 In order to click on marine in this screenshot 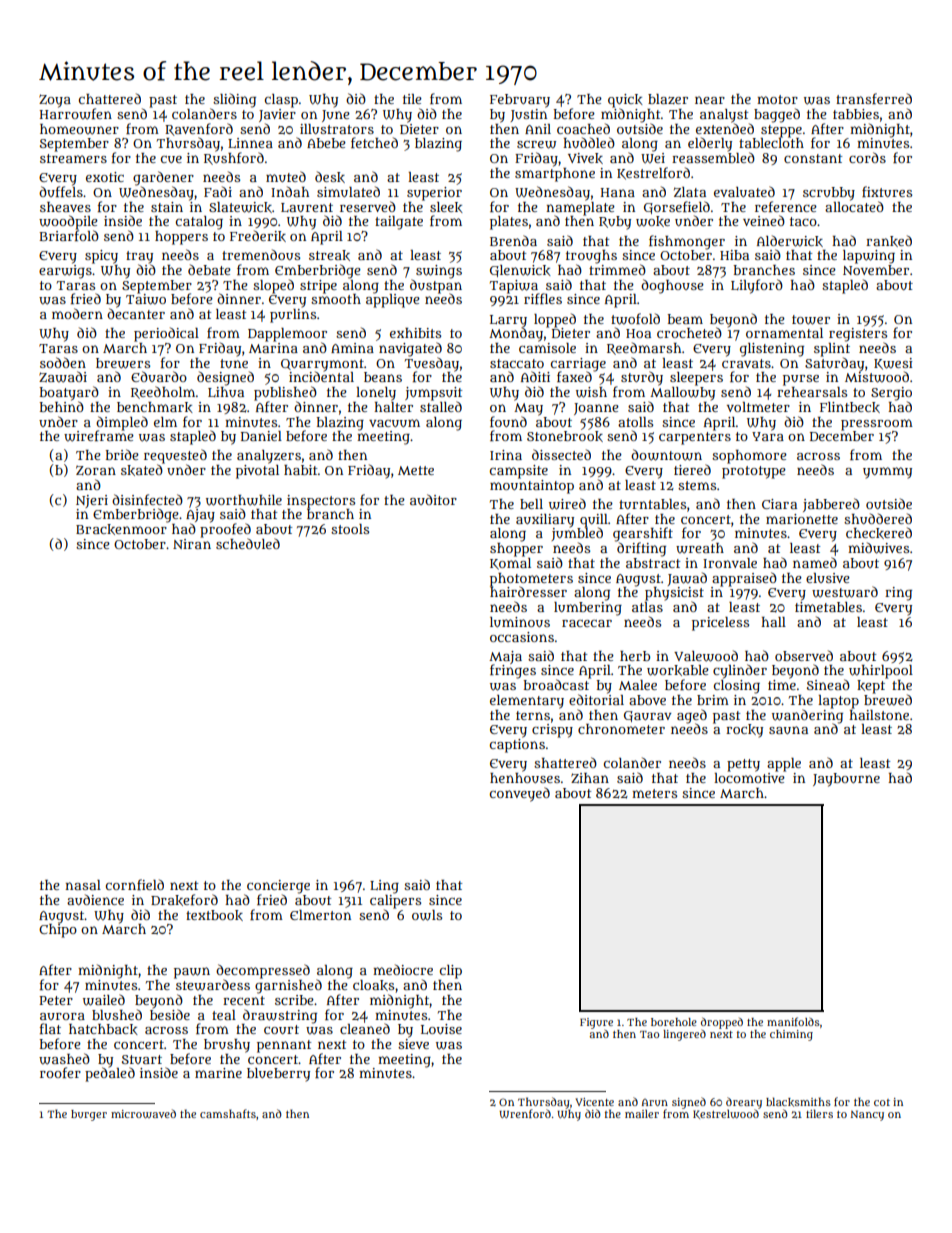, I will do `click(218, 1073)`.
